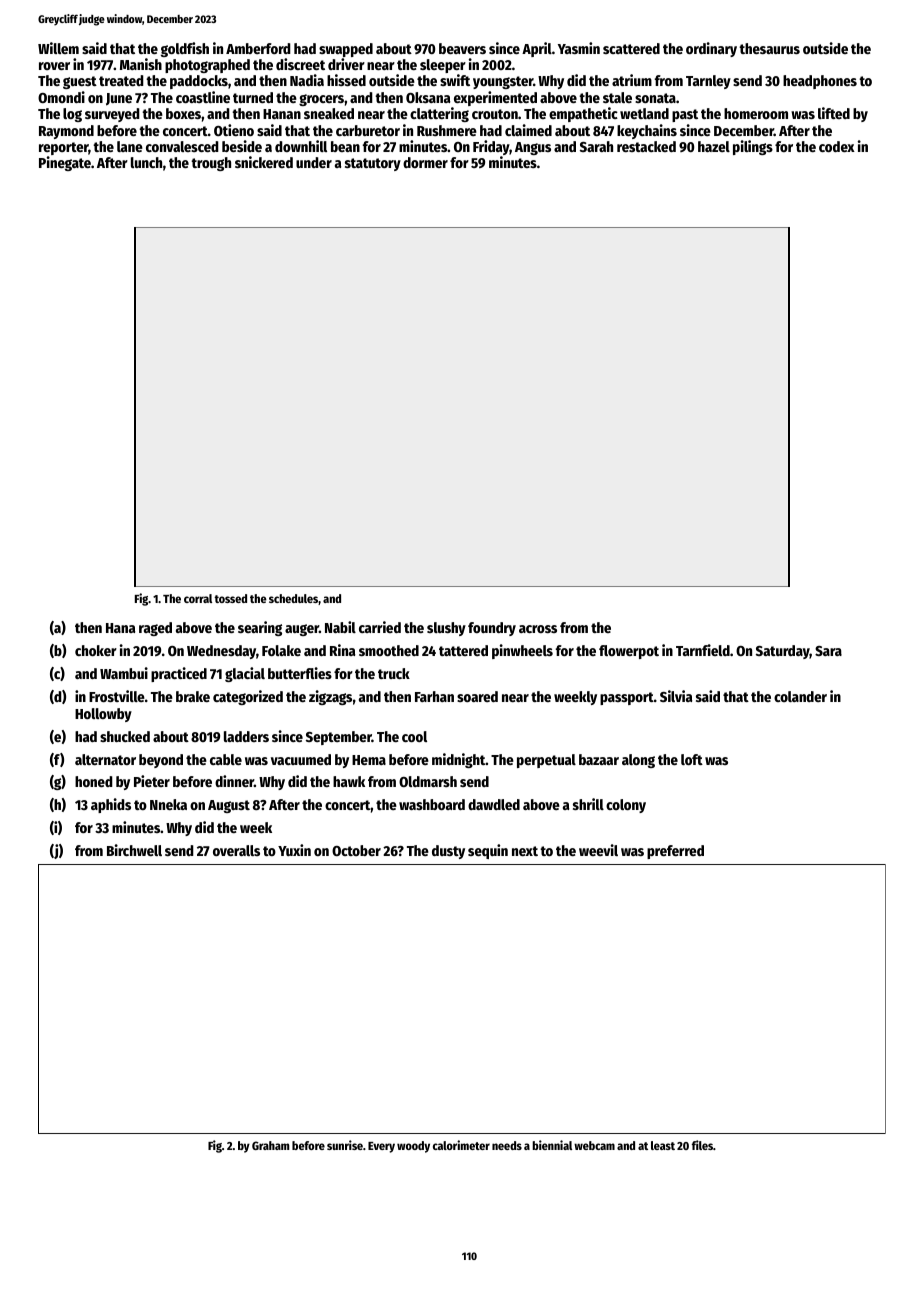  I want to click on dormer, so click(425, 162).
